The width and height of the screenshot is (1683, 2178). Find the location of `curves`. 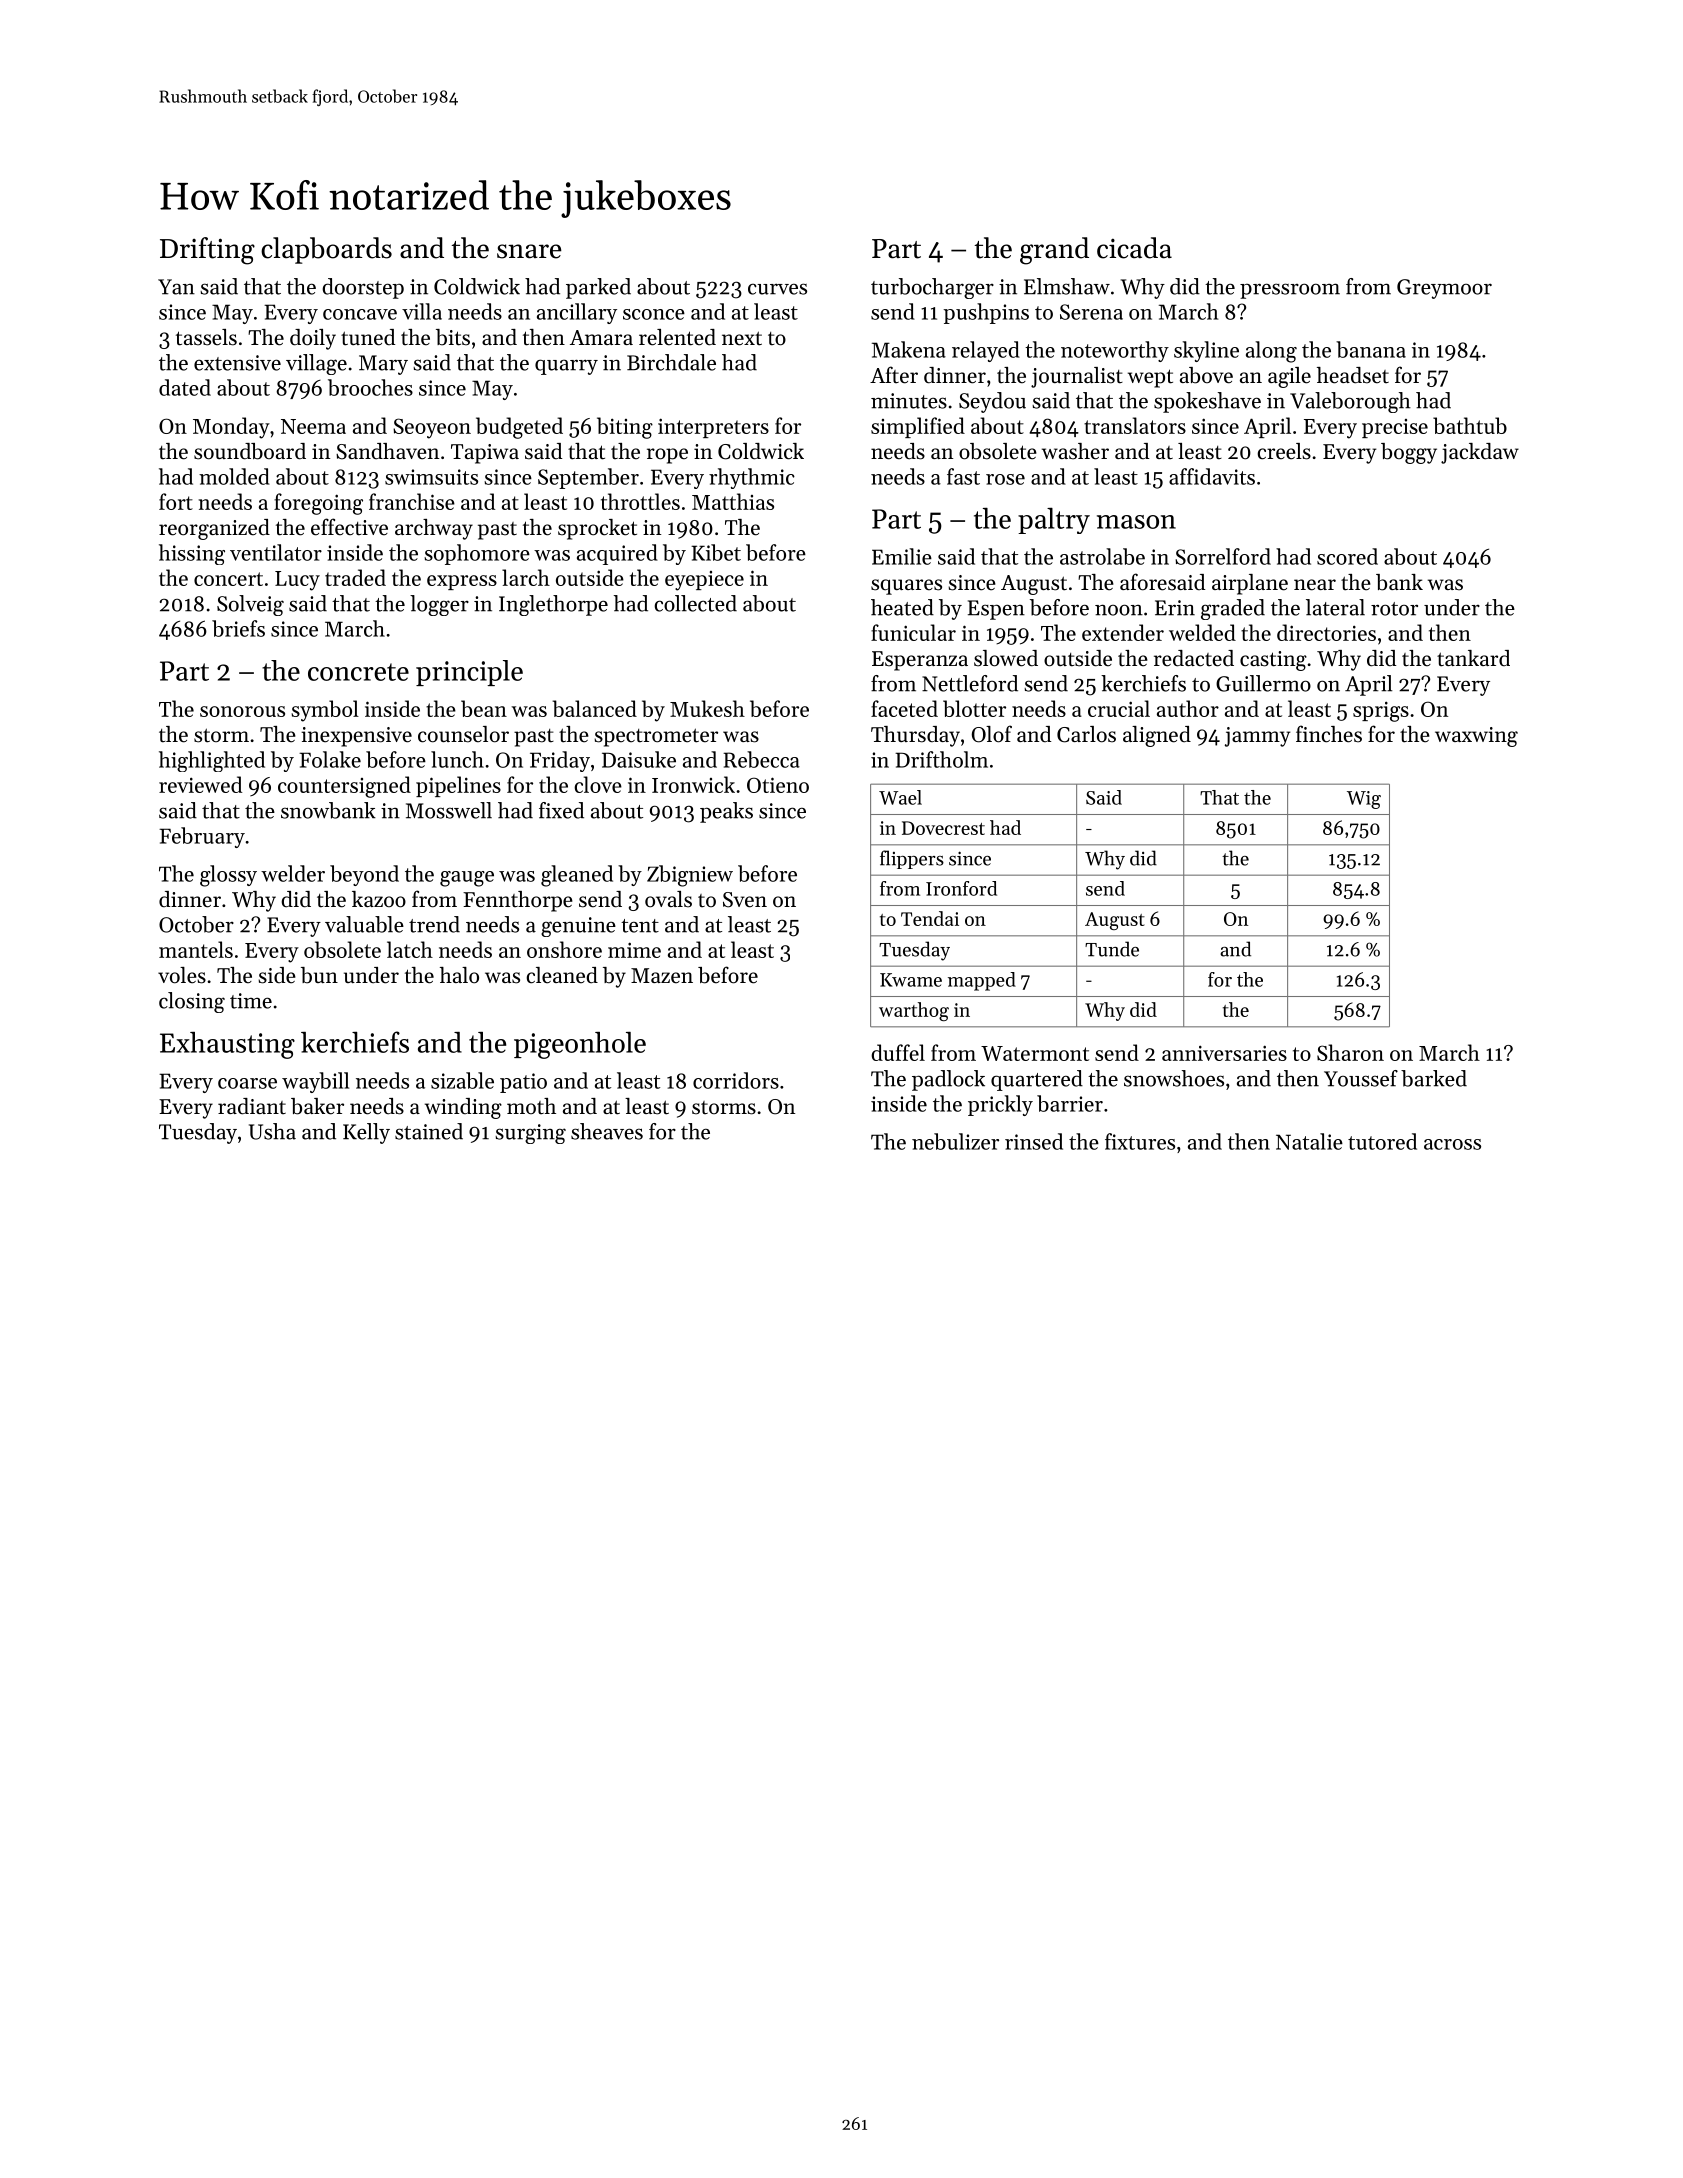

curves is located at coordinates (777, 289).
